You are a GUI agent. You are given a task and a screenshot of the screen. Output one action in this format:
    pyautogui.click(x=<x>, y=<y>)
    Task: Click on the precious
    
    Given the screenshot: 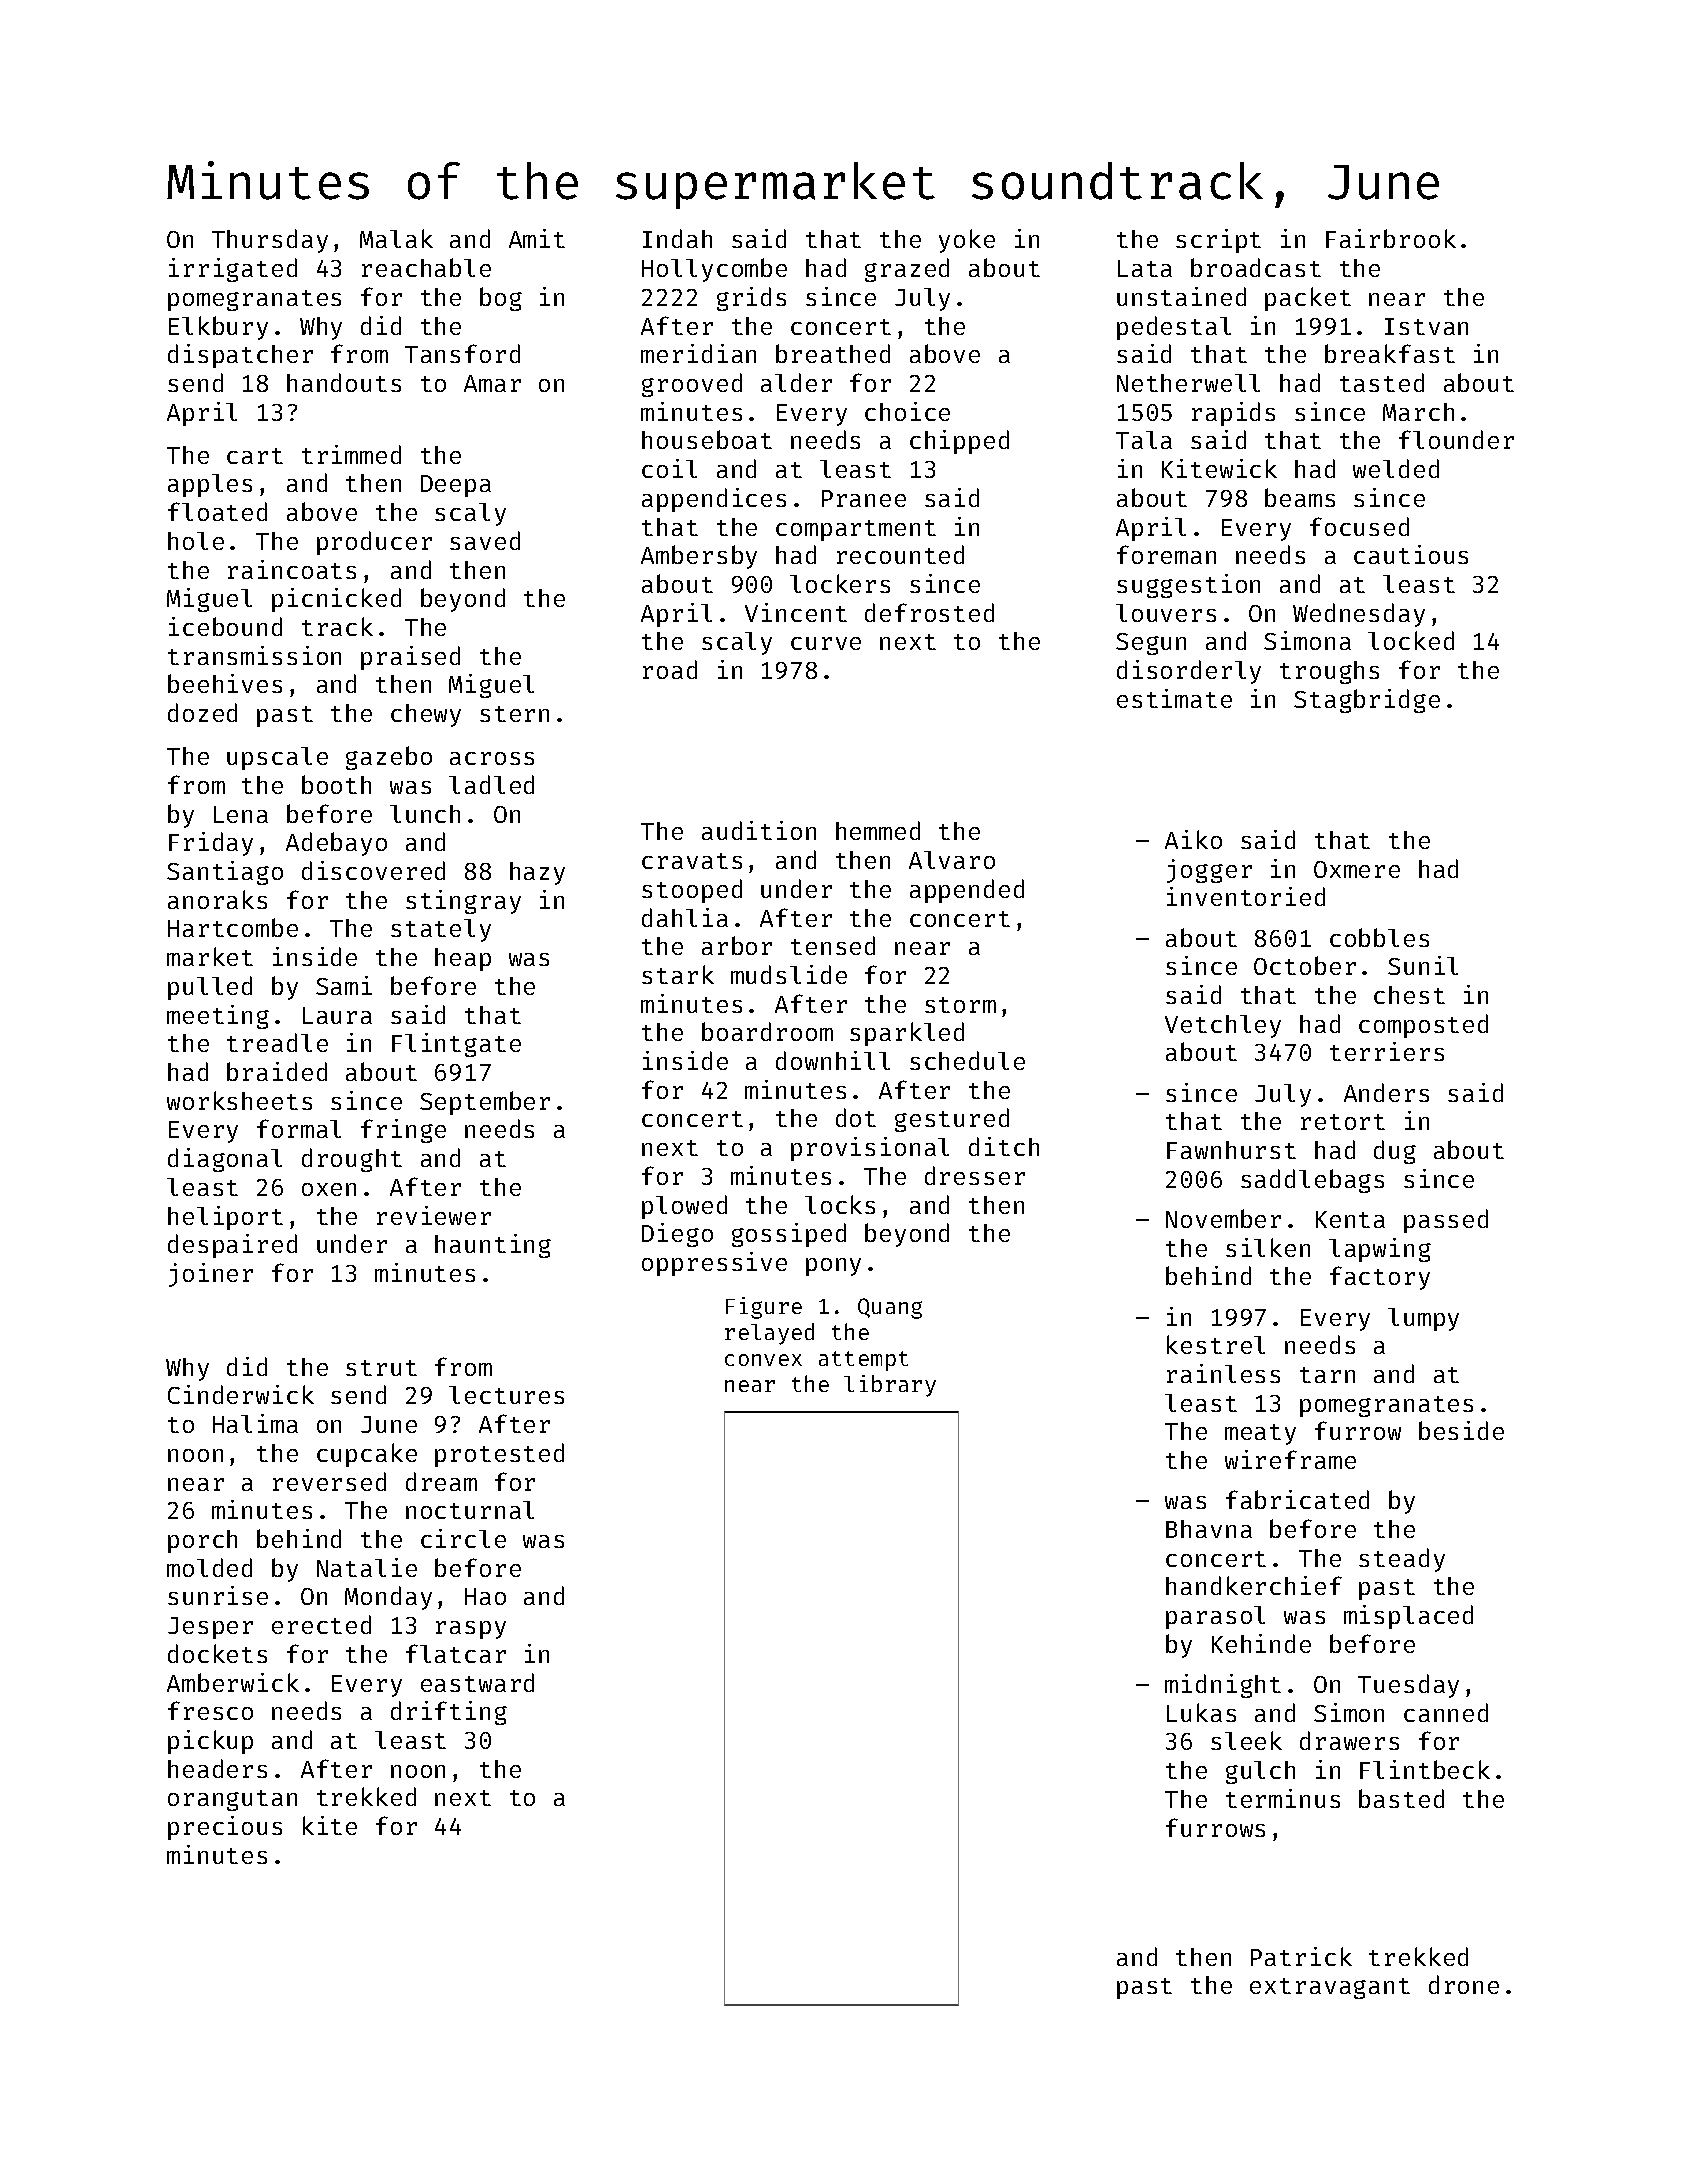 What is the action you would take?
    pyautogui.click(x=225, y=1828)
